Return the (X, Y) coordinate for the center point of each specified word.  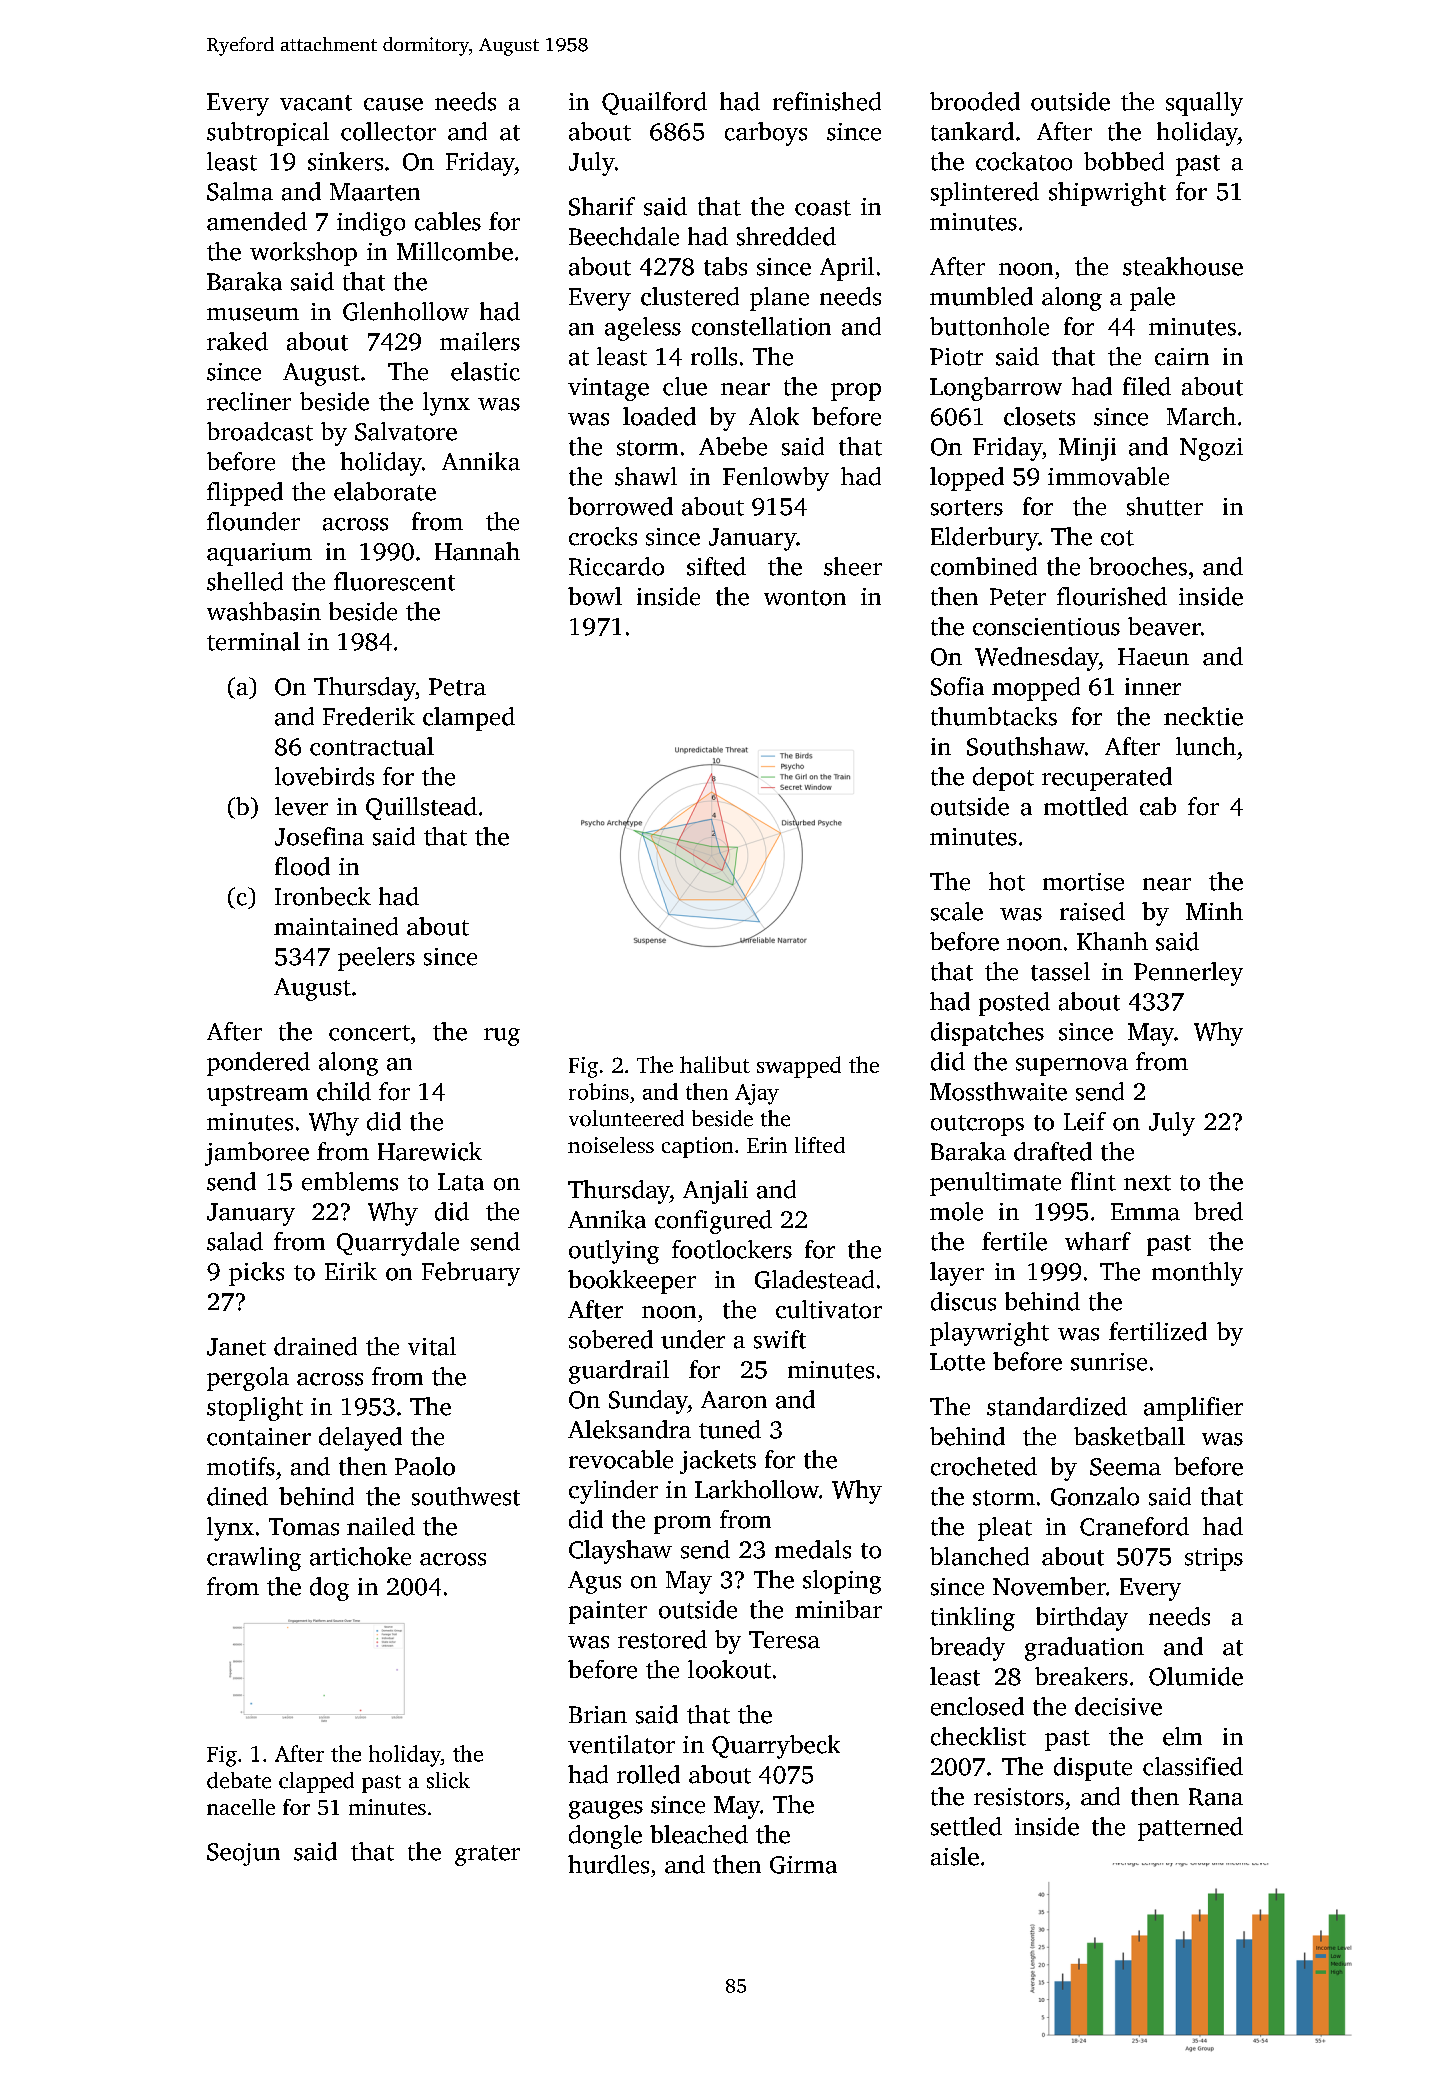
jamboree (257, 1154)
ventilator (621, 1744)
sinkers (345, 161)
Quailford (654, 103)
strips (1214, 1559)
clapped (316, 1782)
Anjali (715, 1192)
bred (1218, 1211)
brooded (975, 101)
